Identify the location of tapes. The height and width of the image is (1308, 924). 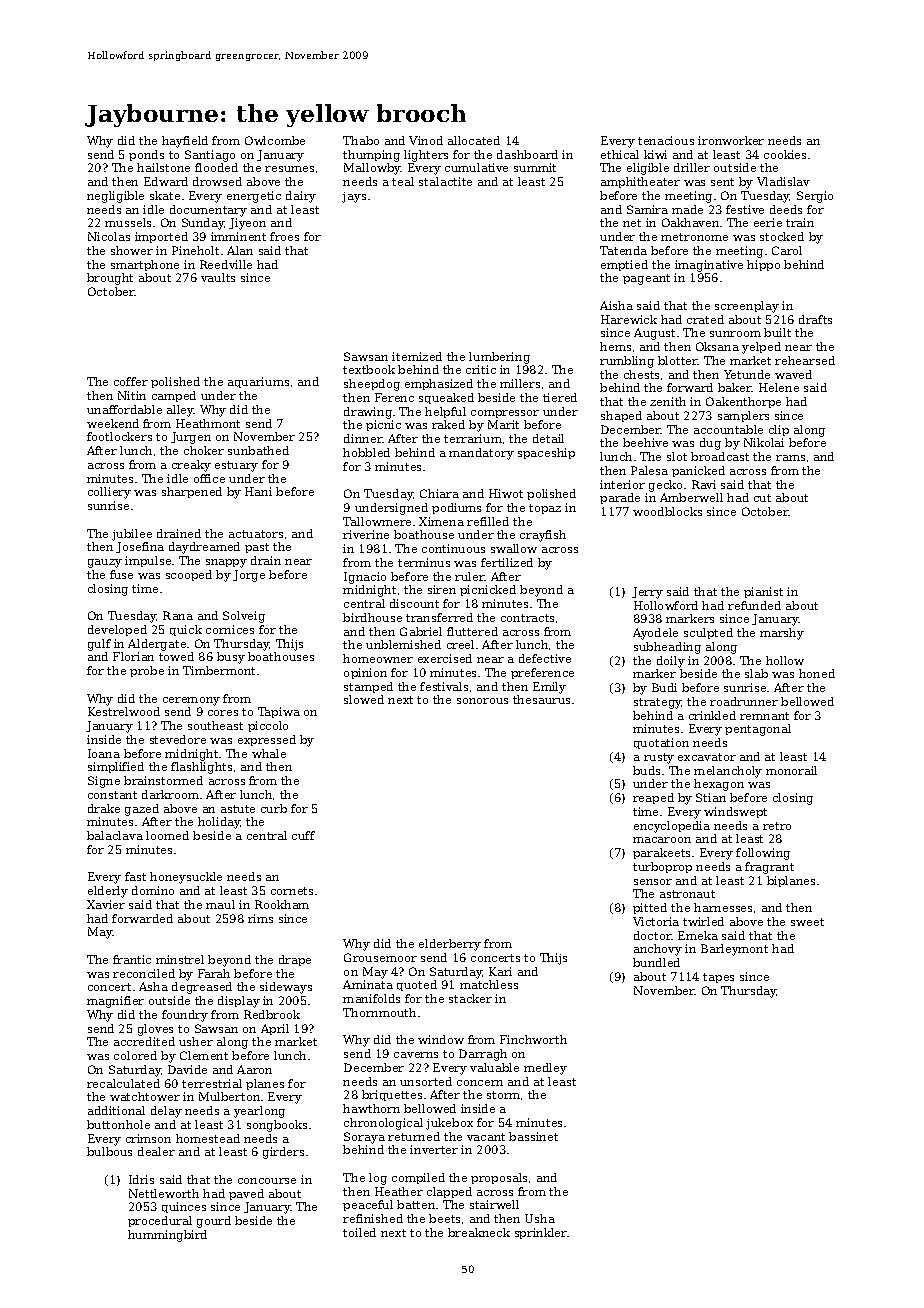
(718, 978).
